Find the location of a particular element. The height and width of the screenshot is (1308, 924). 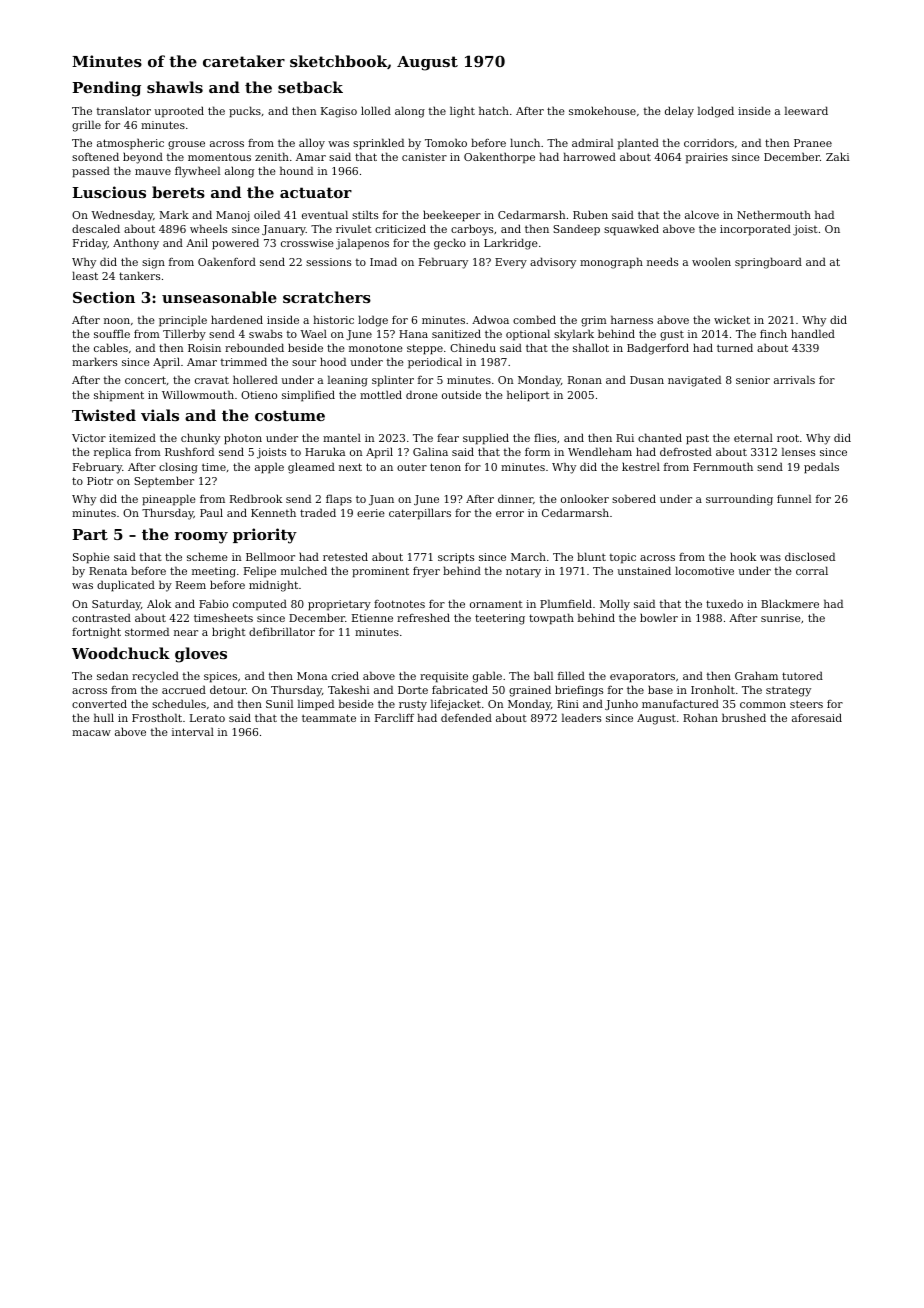

unstained is located at coordinates (644, 570).
